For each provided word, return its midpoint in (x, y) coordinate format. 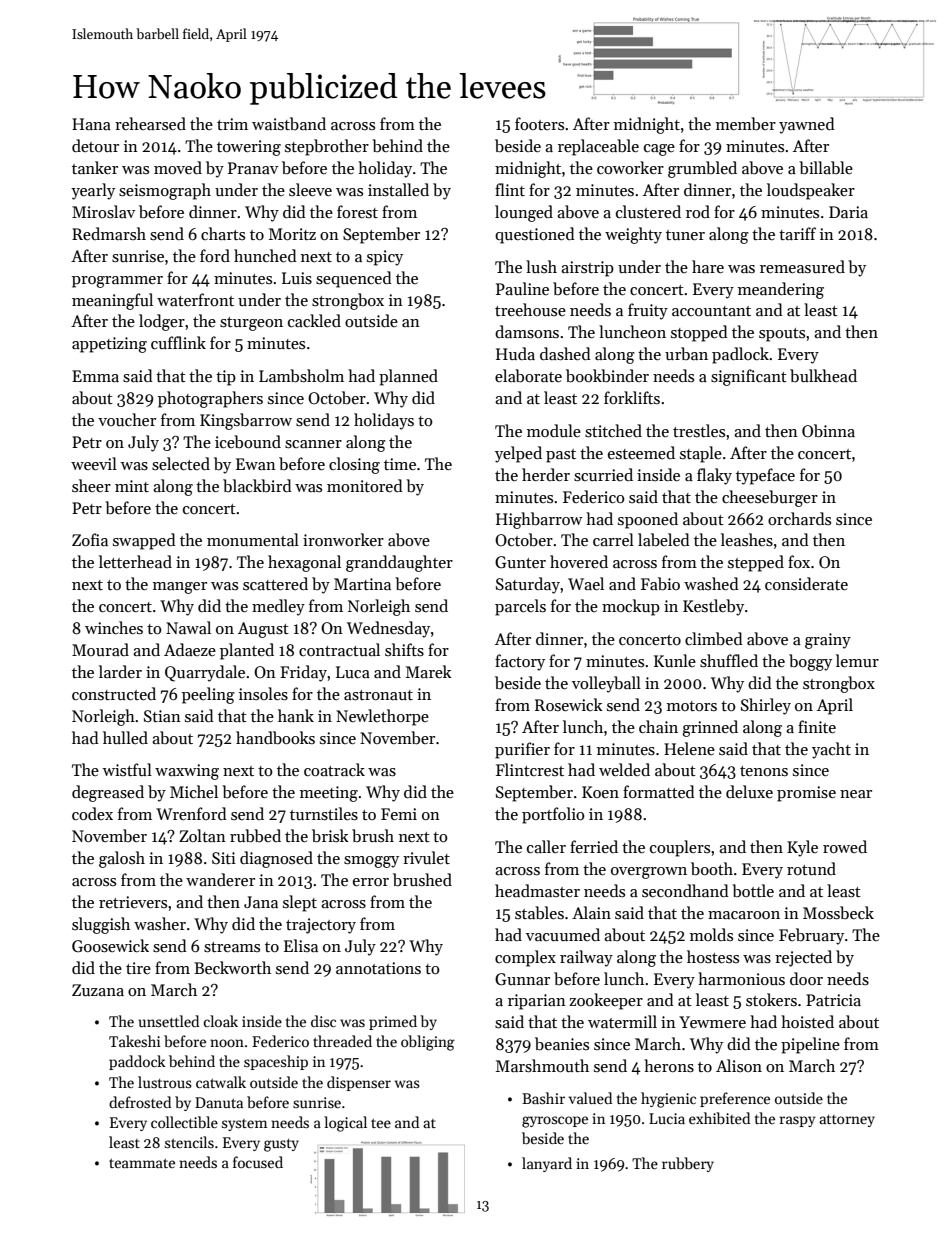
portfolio (553, 815)
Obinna (828, 431)
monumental (253, 539)
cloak (221, 1021)
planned (408, 377)
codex (92, 813)
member (746, 124)
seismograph (165, 191)
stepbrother (327, 147)
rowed (845, 846)
